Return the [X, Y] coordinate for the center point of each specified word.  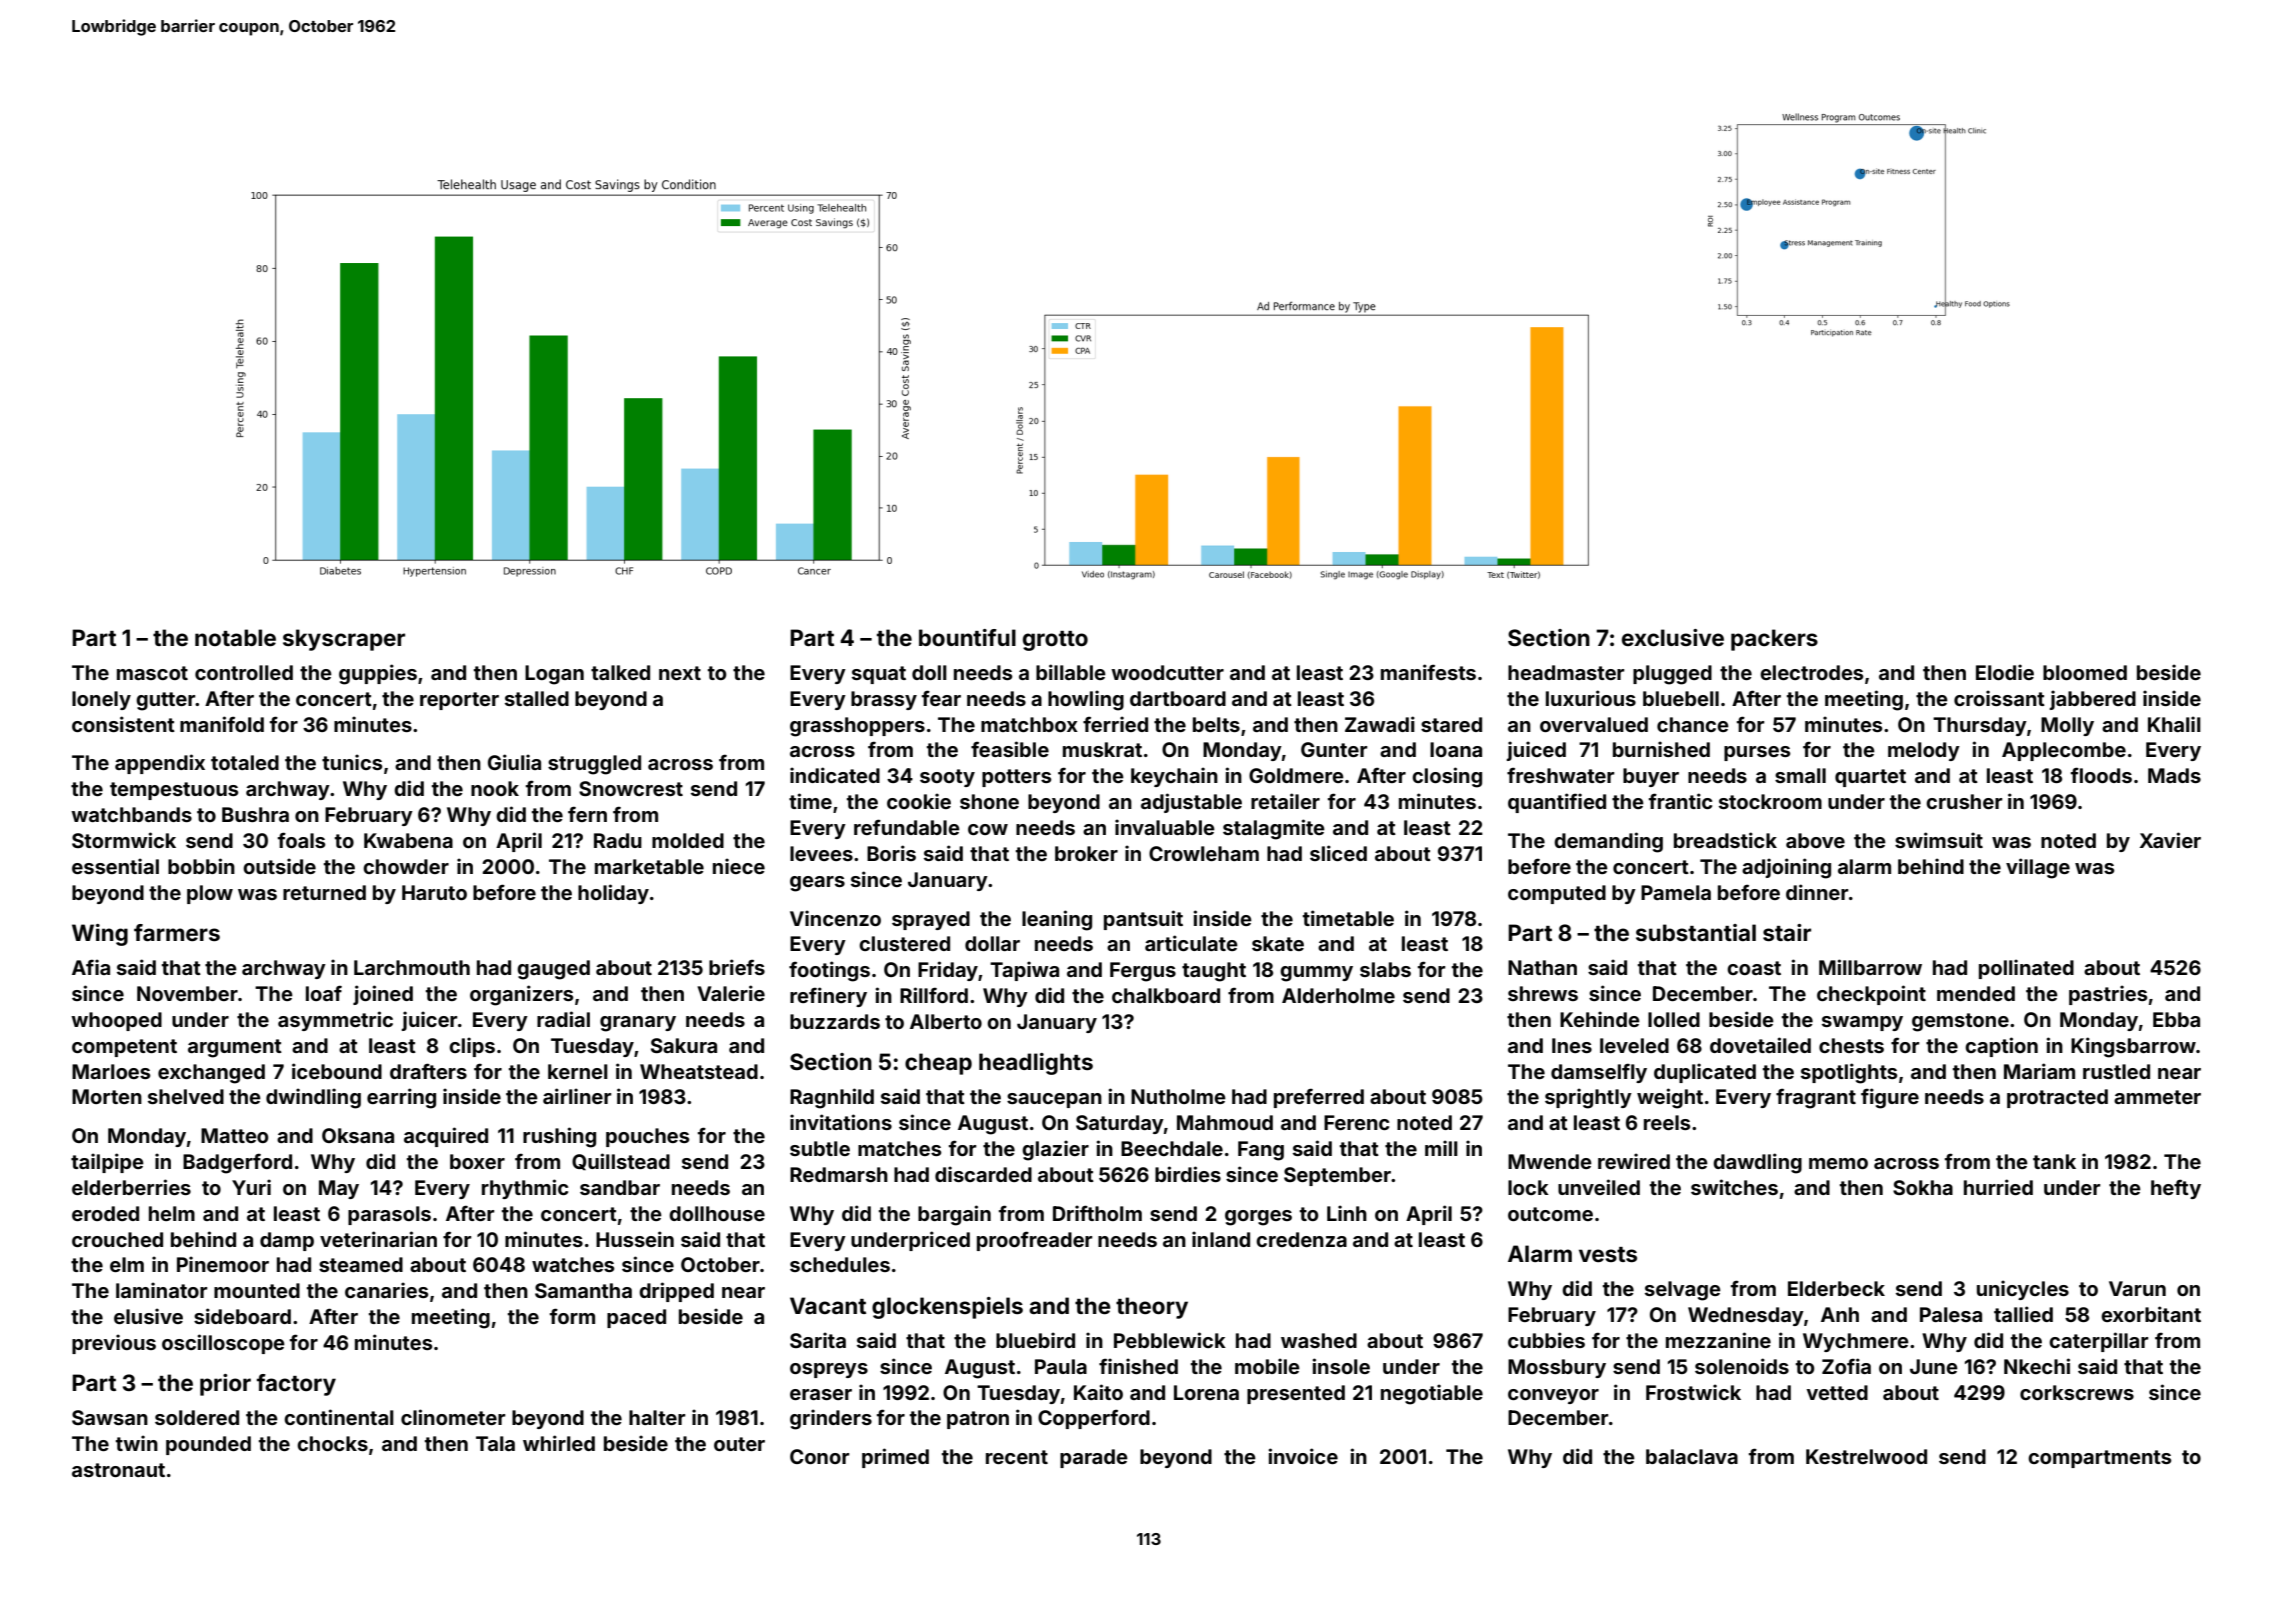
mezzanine [1718, 1340]
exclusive [1673, 637]
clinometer [453, 1417]
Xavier [2170, 840]
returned [324, 892]
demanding [1608, 842]
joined [383, 995]
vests [1608, 1254]
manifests [1428, 672]
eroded [105, 1213]
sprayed [931, 920]
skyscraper [344, 640]
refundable [907, 827]
